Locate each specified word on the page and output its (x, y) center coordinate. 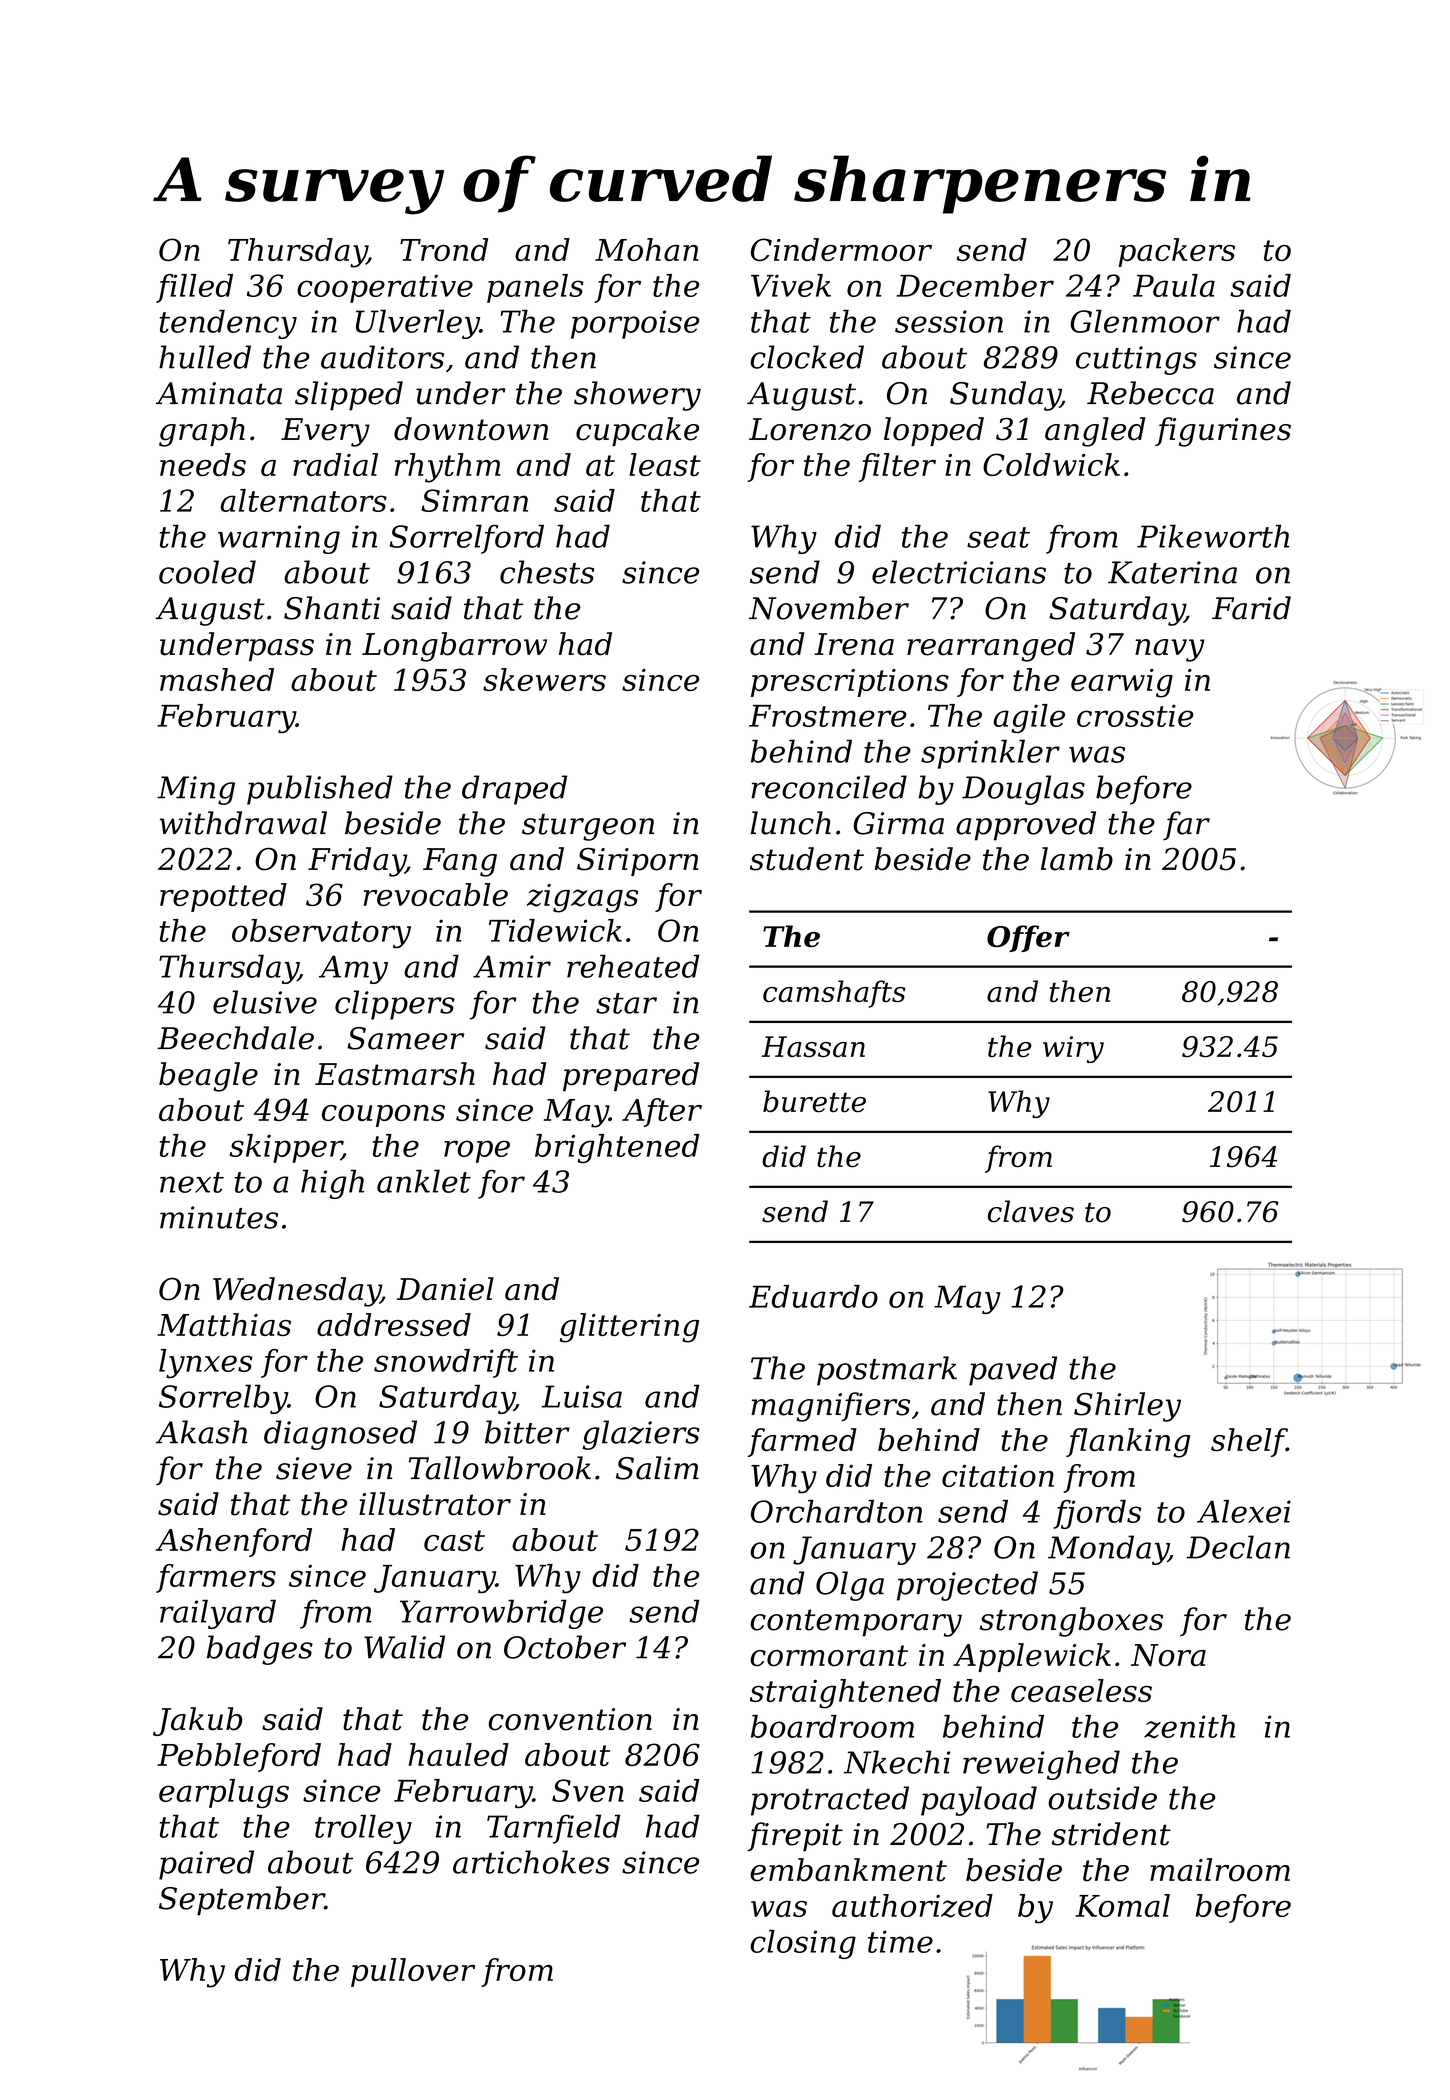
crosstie (1135, 715)
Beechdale (235, 1038)
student (807, 859)
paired (206, 1865)
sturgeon (588, 827)
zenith (1189, 1727)
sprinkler (990, 754)
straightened (845, 1694)
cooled (207, 572)
